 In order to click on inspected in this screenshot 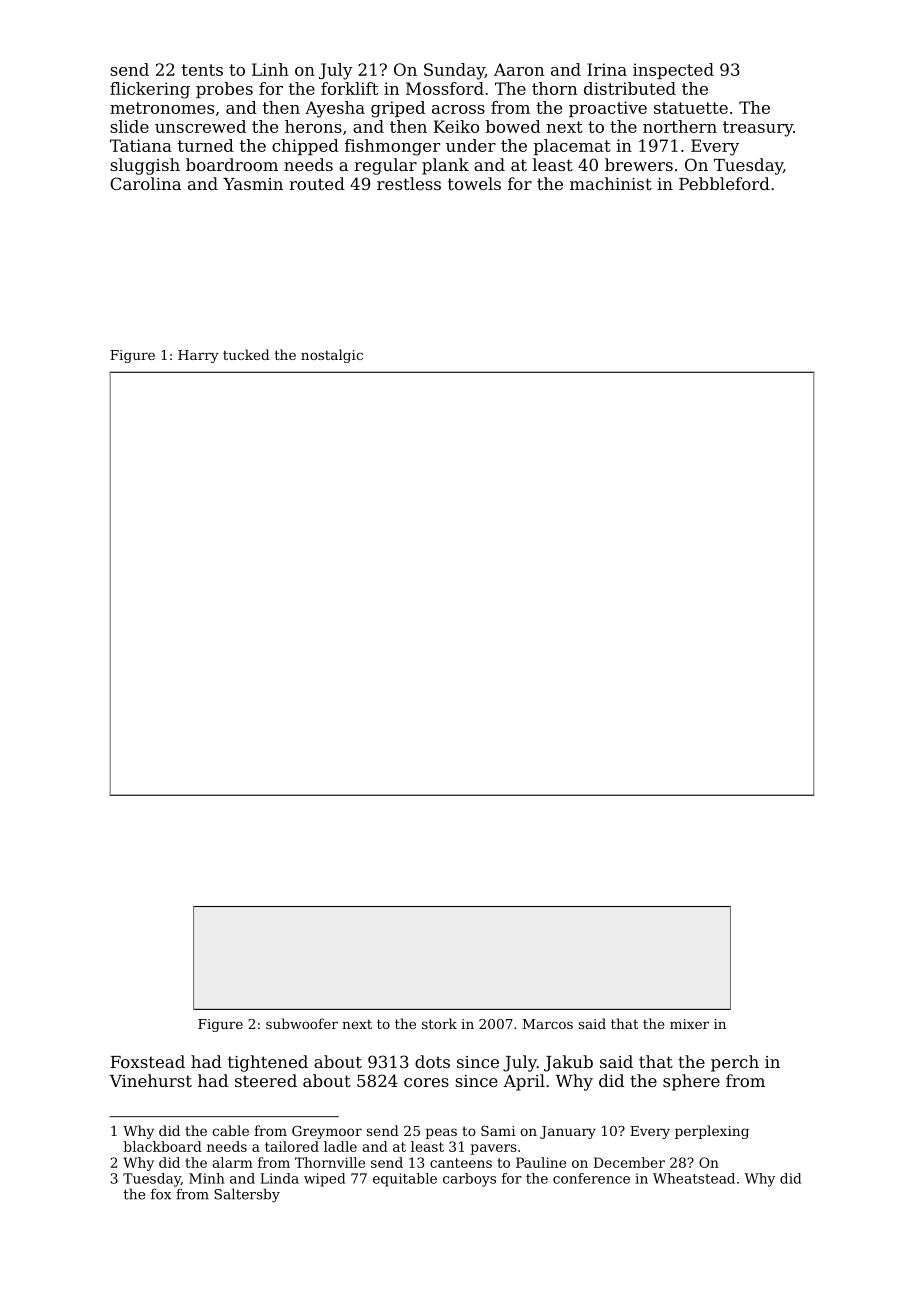, I will do `click(673, 71)`.
